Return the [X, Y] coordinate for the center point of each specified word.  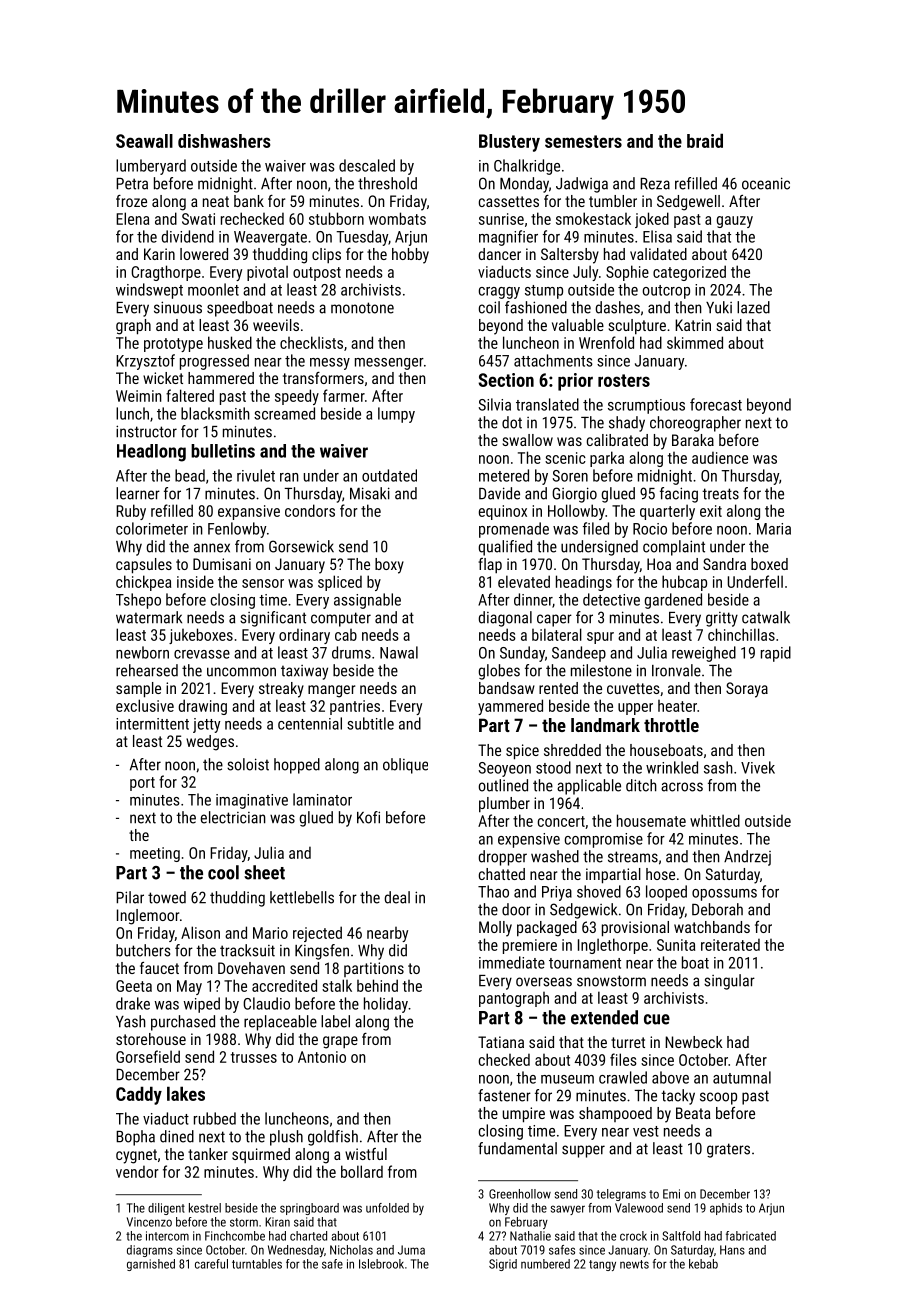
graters [728, 1150]
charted [308, 1236]
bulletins [223, 451]
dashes [618, 307]
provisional [635, 929]
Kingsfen [322, 952]
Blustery [509, 143]
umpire [524, 1115]
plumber [504, 805]
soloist [248, 764]
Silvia [495, 404]
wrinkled [672, 767]
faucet [159, 968]
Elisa [657, 236]
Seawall [144, 141]
